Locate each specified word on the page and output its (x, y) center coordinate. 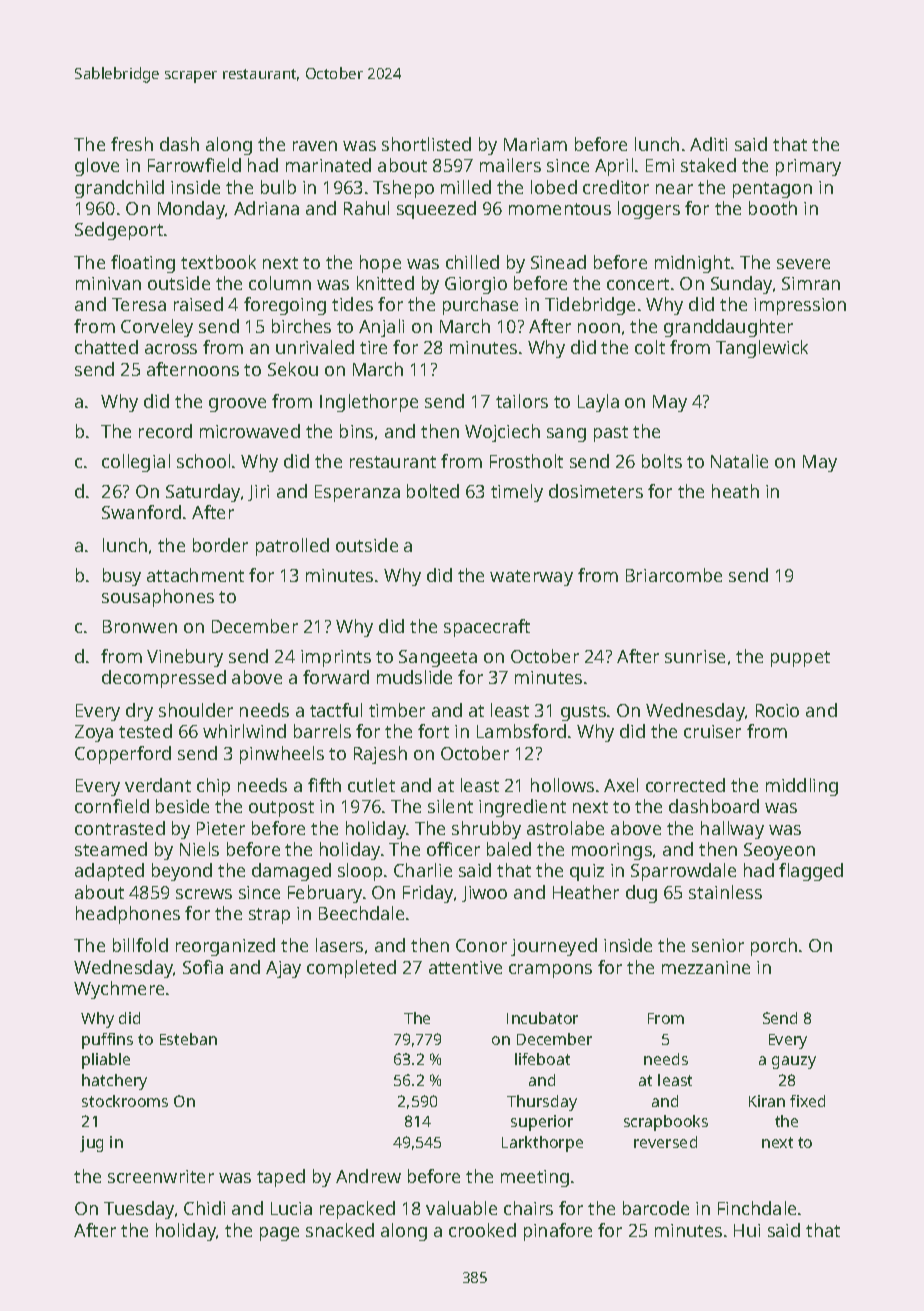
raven (315, 146)
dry (139, 712)
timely (517, 493)
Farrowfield (194, 165)
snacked (340, 1230)
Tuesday (139, 1210)
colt (650, 347)
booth (773, 208)
